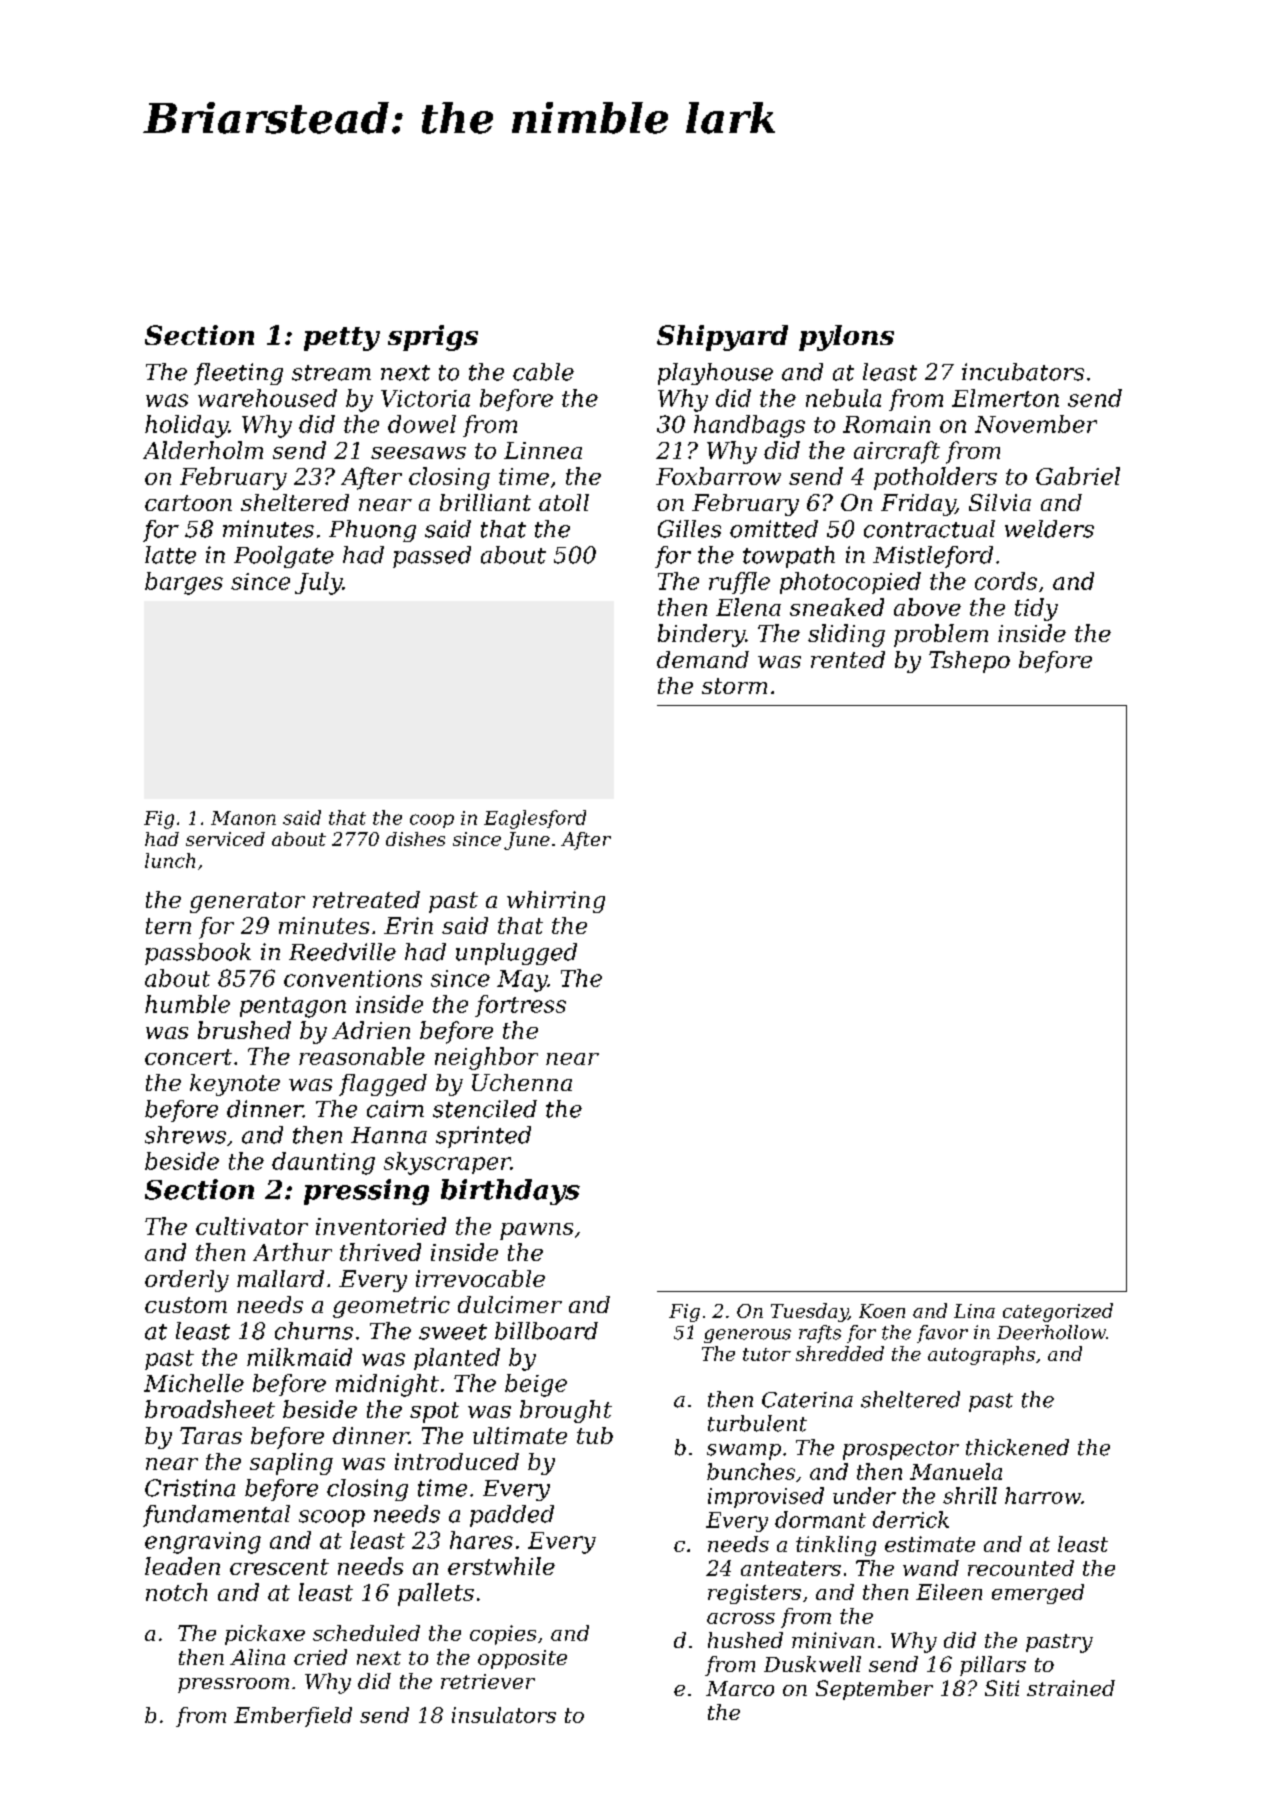  What do you see at coordinates (715, 374) in the screenshot?
I see `playhouse` at bounding box center [715, 374].
